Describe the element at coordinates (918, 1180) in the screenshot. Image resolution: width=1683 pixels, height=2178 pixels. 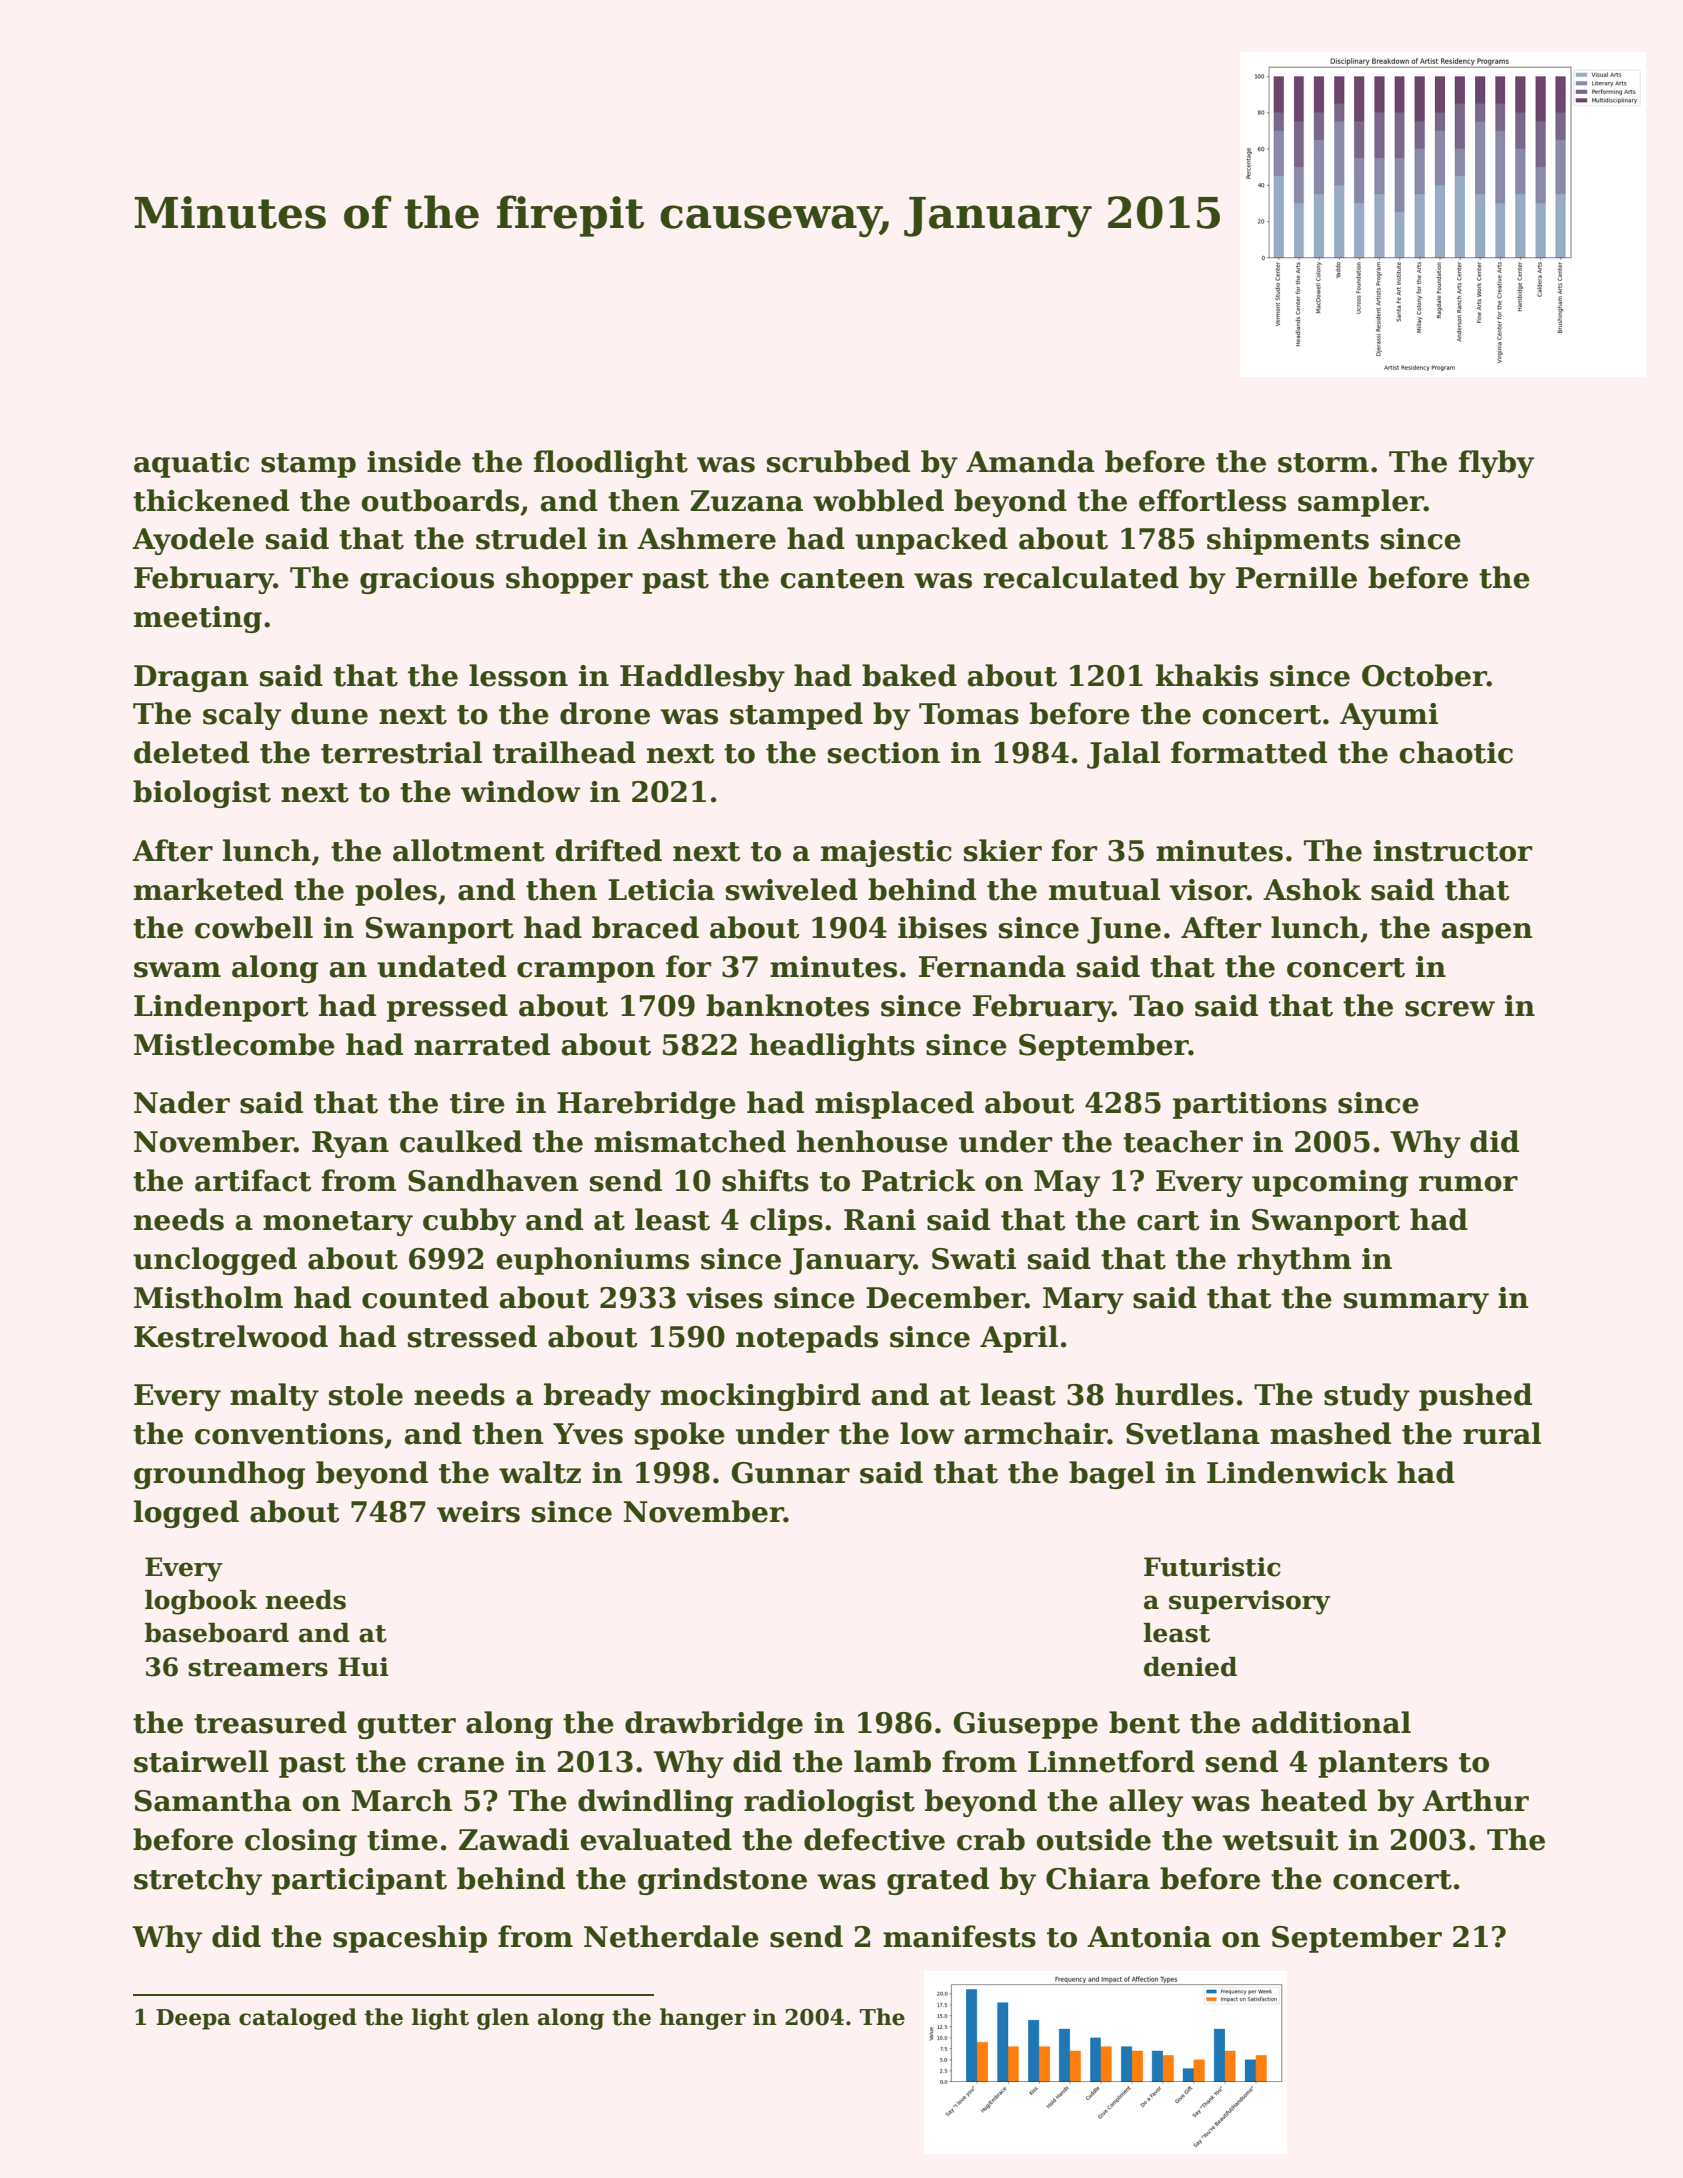
I see `Patrick` at that location.
